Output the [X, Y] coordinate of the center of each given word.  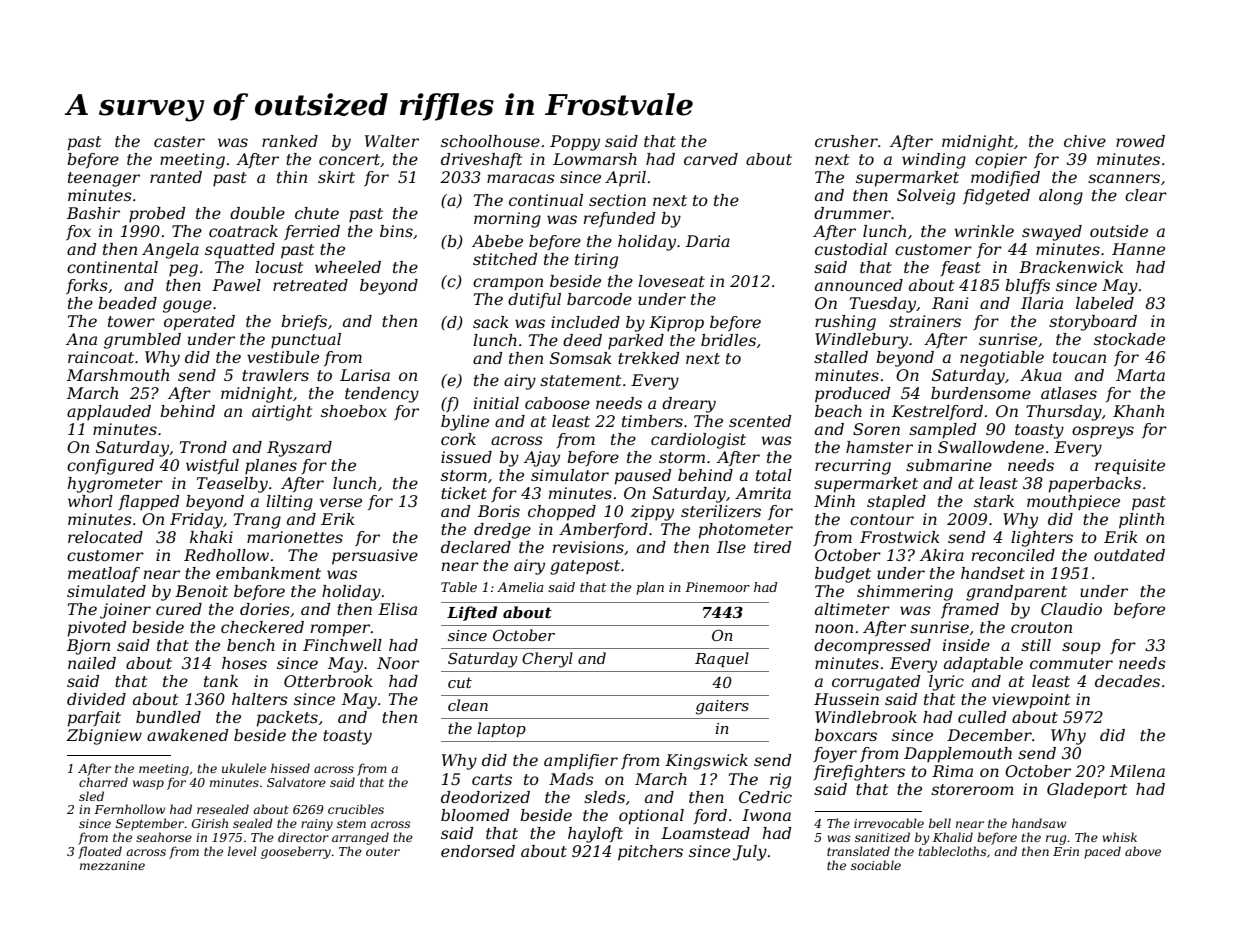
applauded [109, 413]
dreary [689, 405]
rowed [1140, 141]
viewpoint [1031, 701]
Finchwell [342, 645]
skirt [336, 177]
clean [468, 705]
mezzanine [112, 865]
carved [711, 159]
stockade [1129, 339]
